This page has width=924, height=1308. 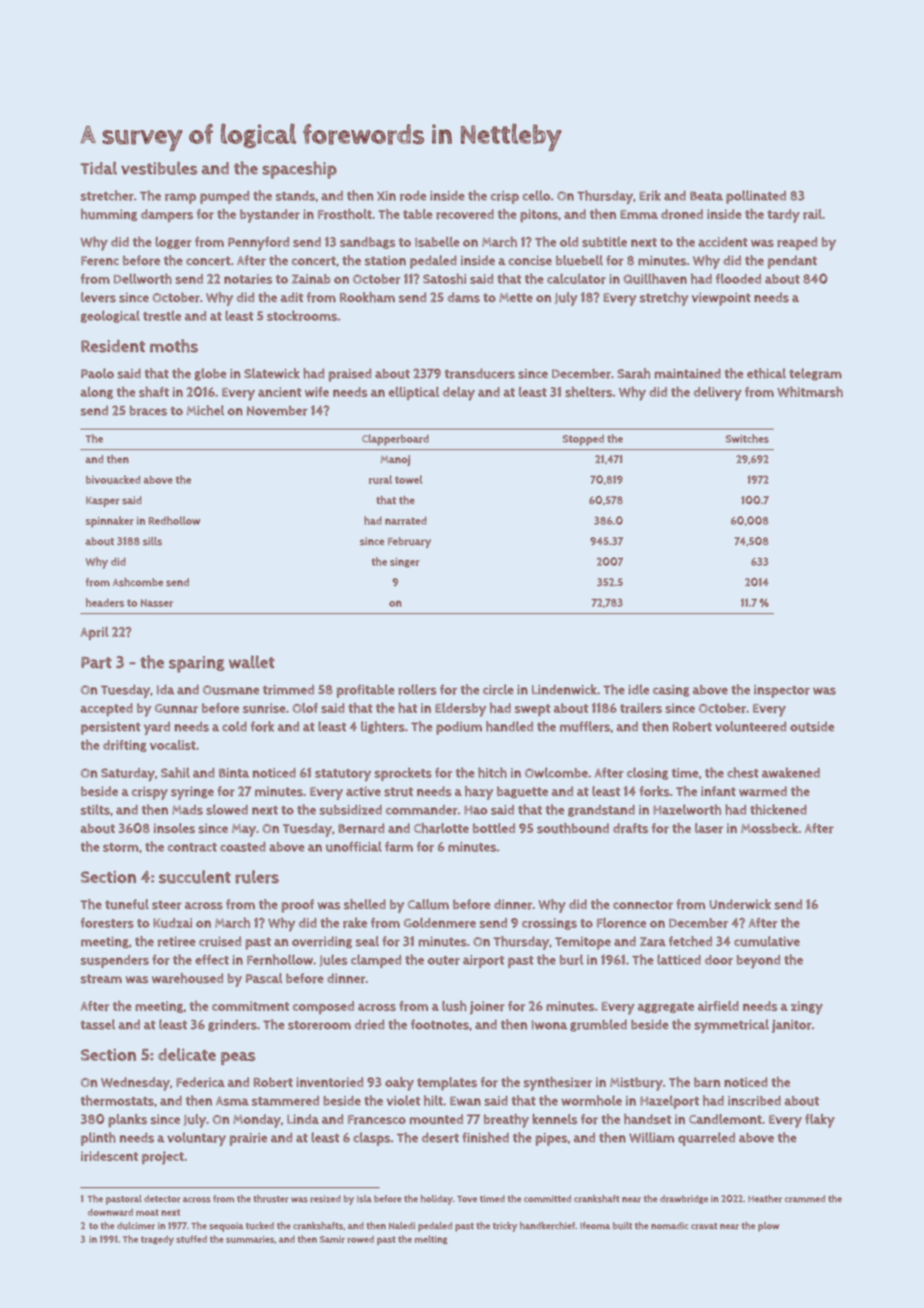 What do you see at coordinates (413, 196) in the page?
I see `rode` at bounding box center [413, 196].
